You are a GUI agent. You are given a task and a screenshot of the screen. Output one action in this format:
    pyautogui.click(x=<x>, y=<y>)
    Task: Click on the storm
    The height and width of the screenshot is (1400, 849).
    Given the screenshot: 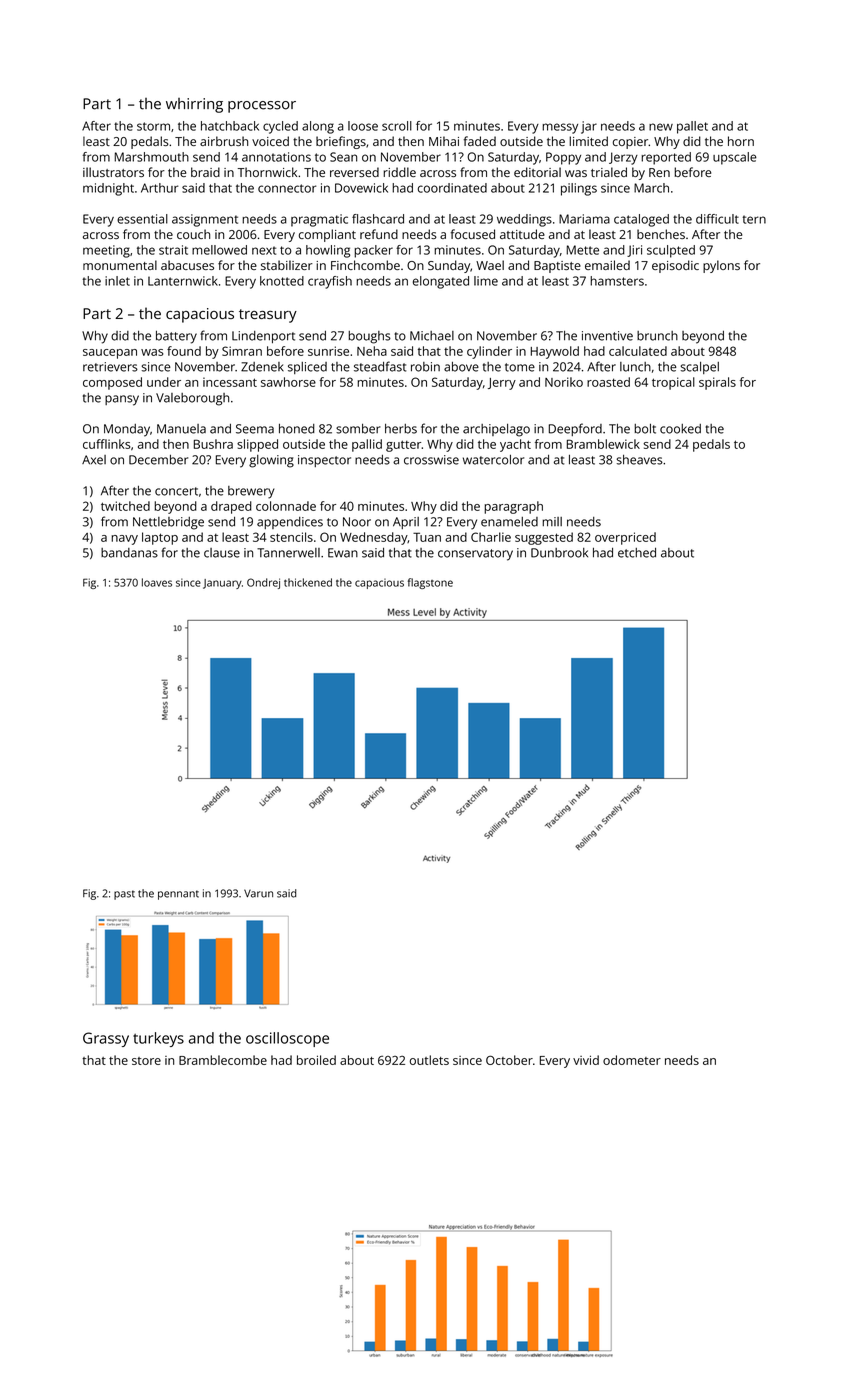 What is the action you would take?
    pyautogui.click(x=153, y=126)
